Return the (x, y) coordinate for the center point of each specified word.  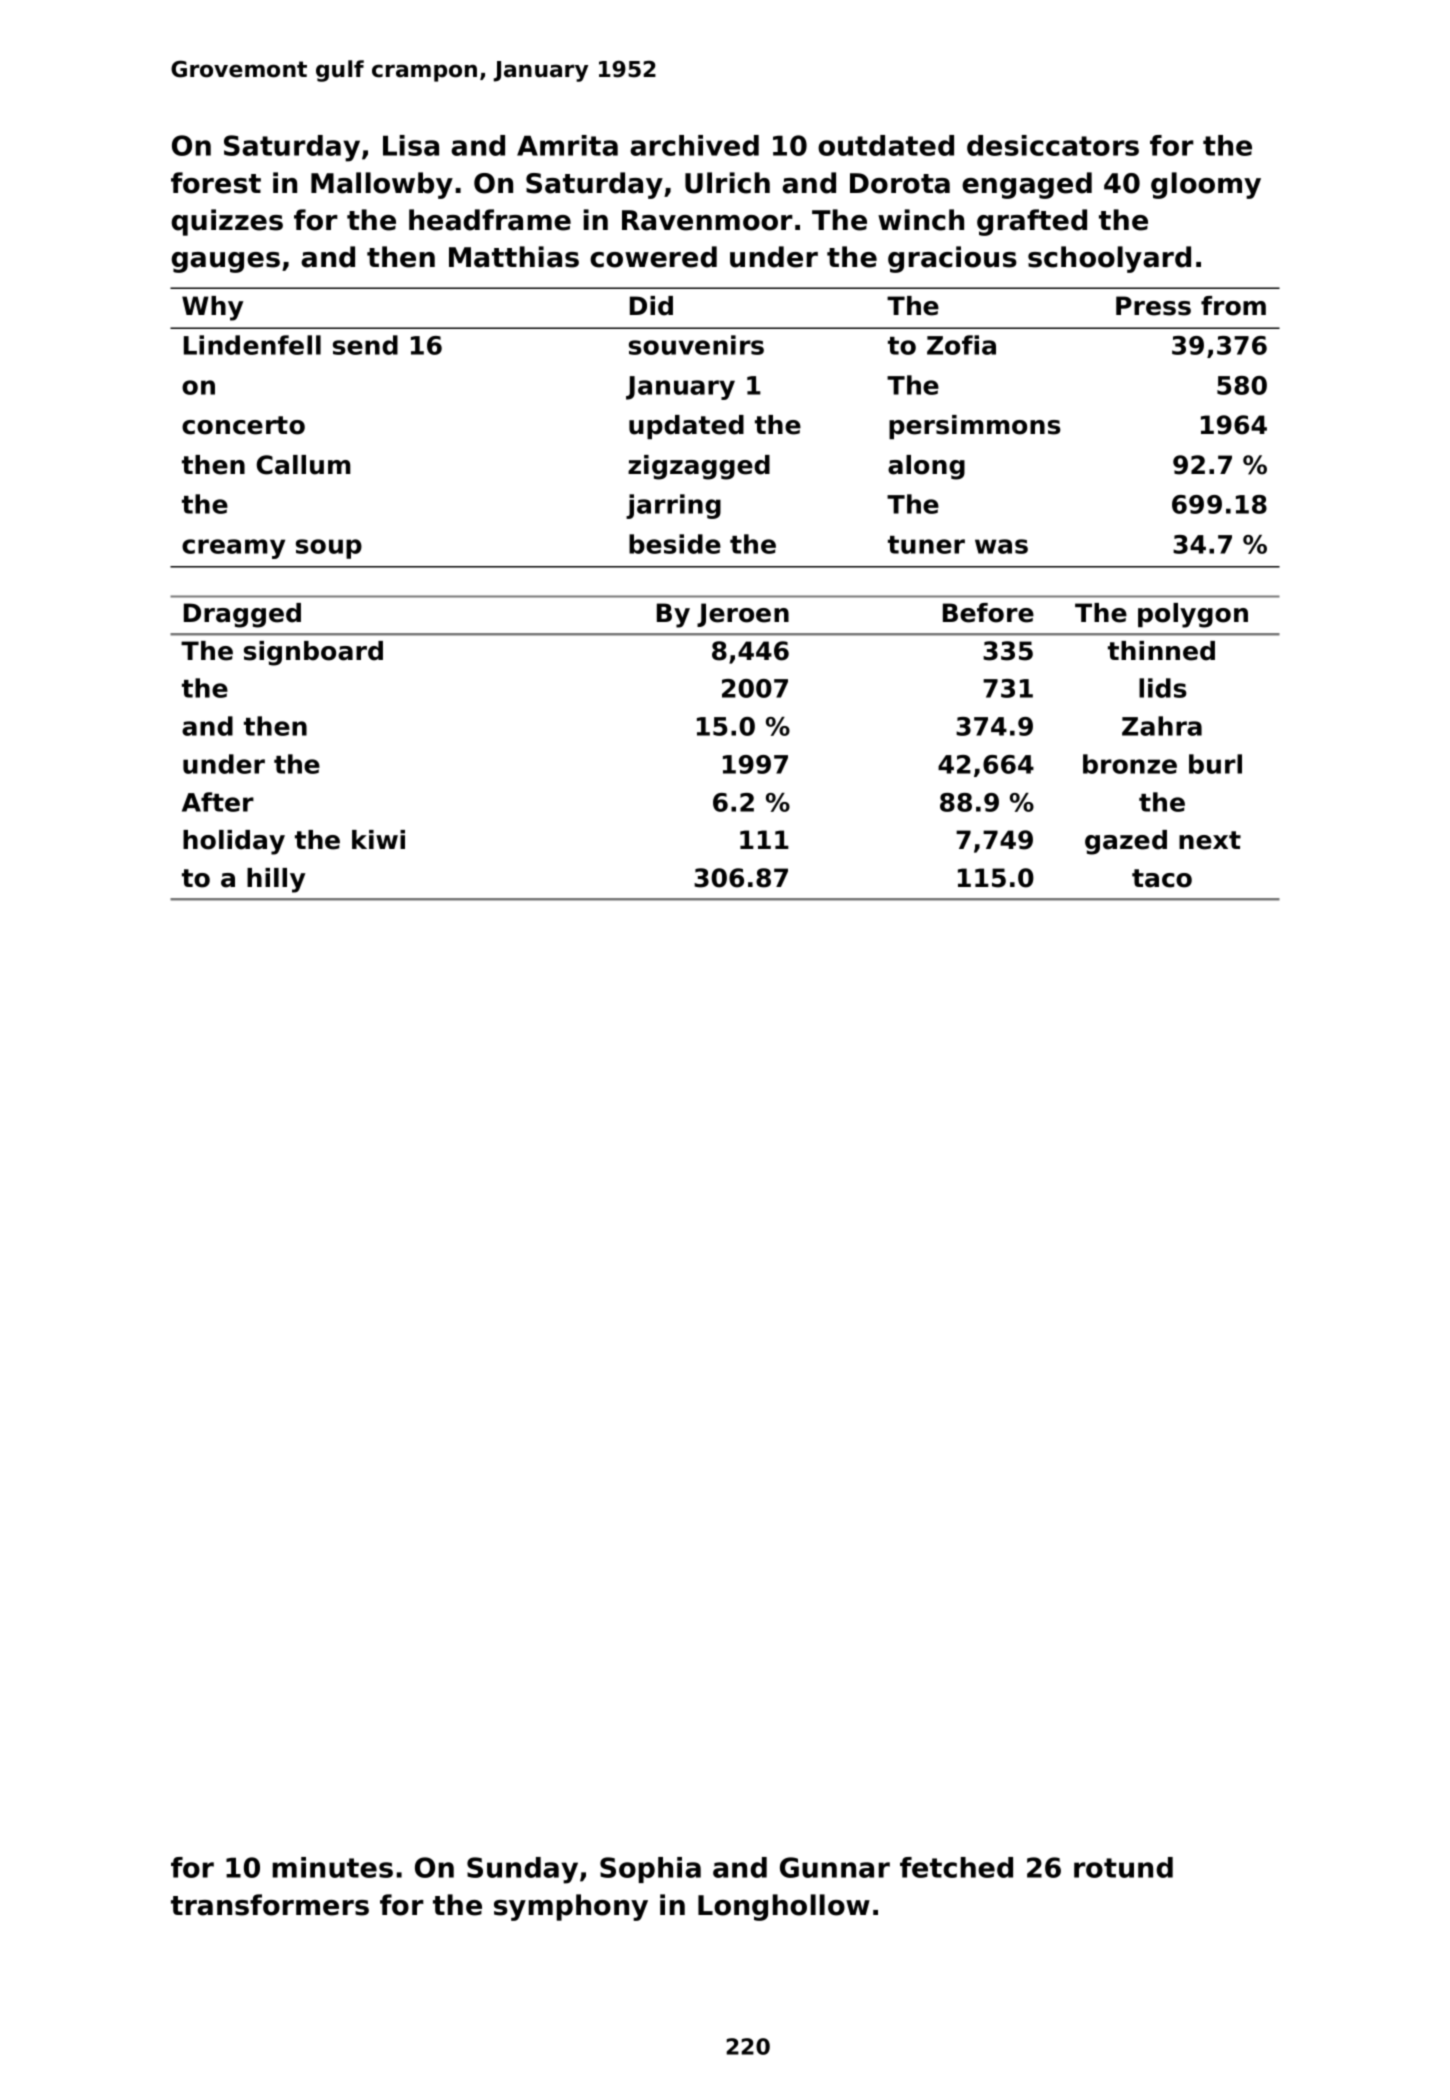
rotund (1123, 1867)
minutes (332, 1867)
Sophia (650, 1870)
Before (988, 613)
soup (329, 549)
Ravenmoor (707, 220)
